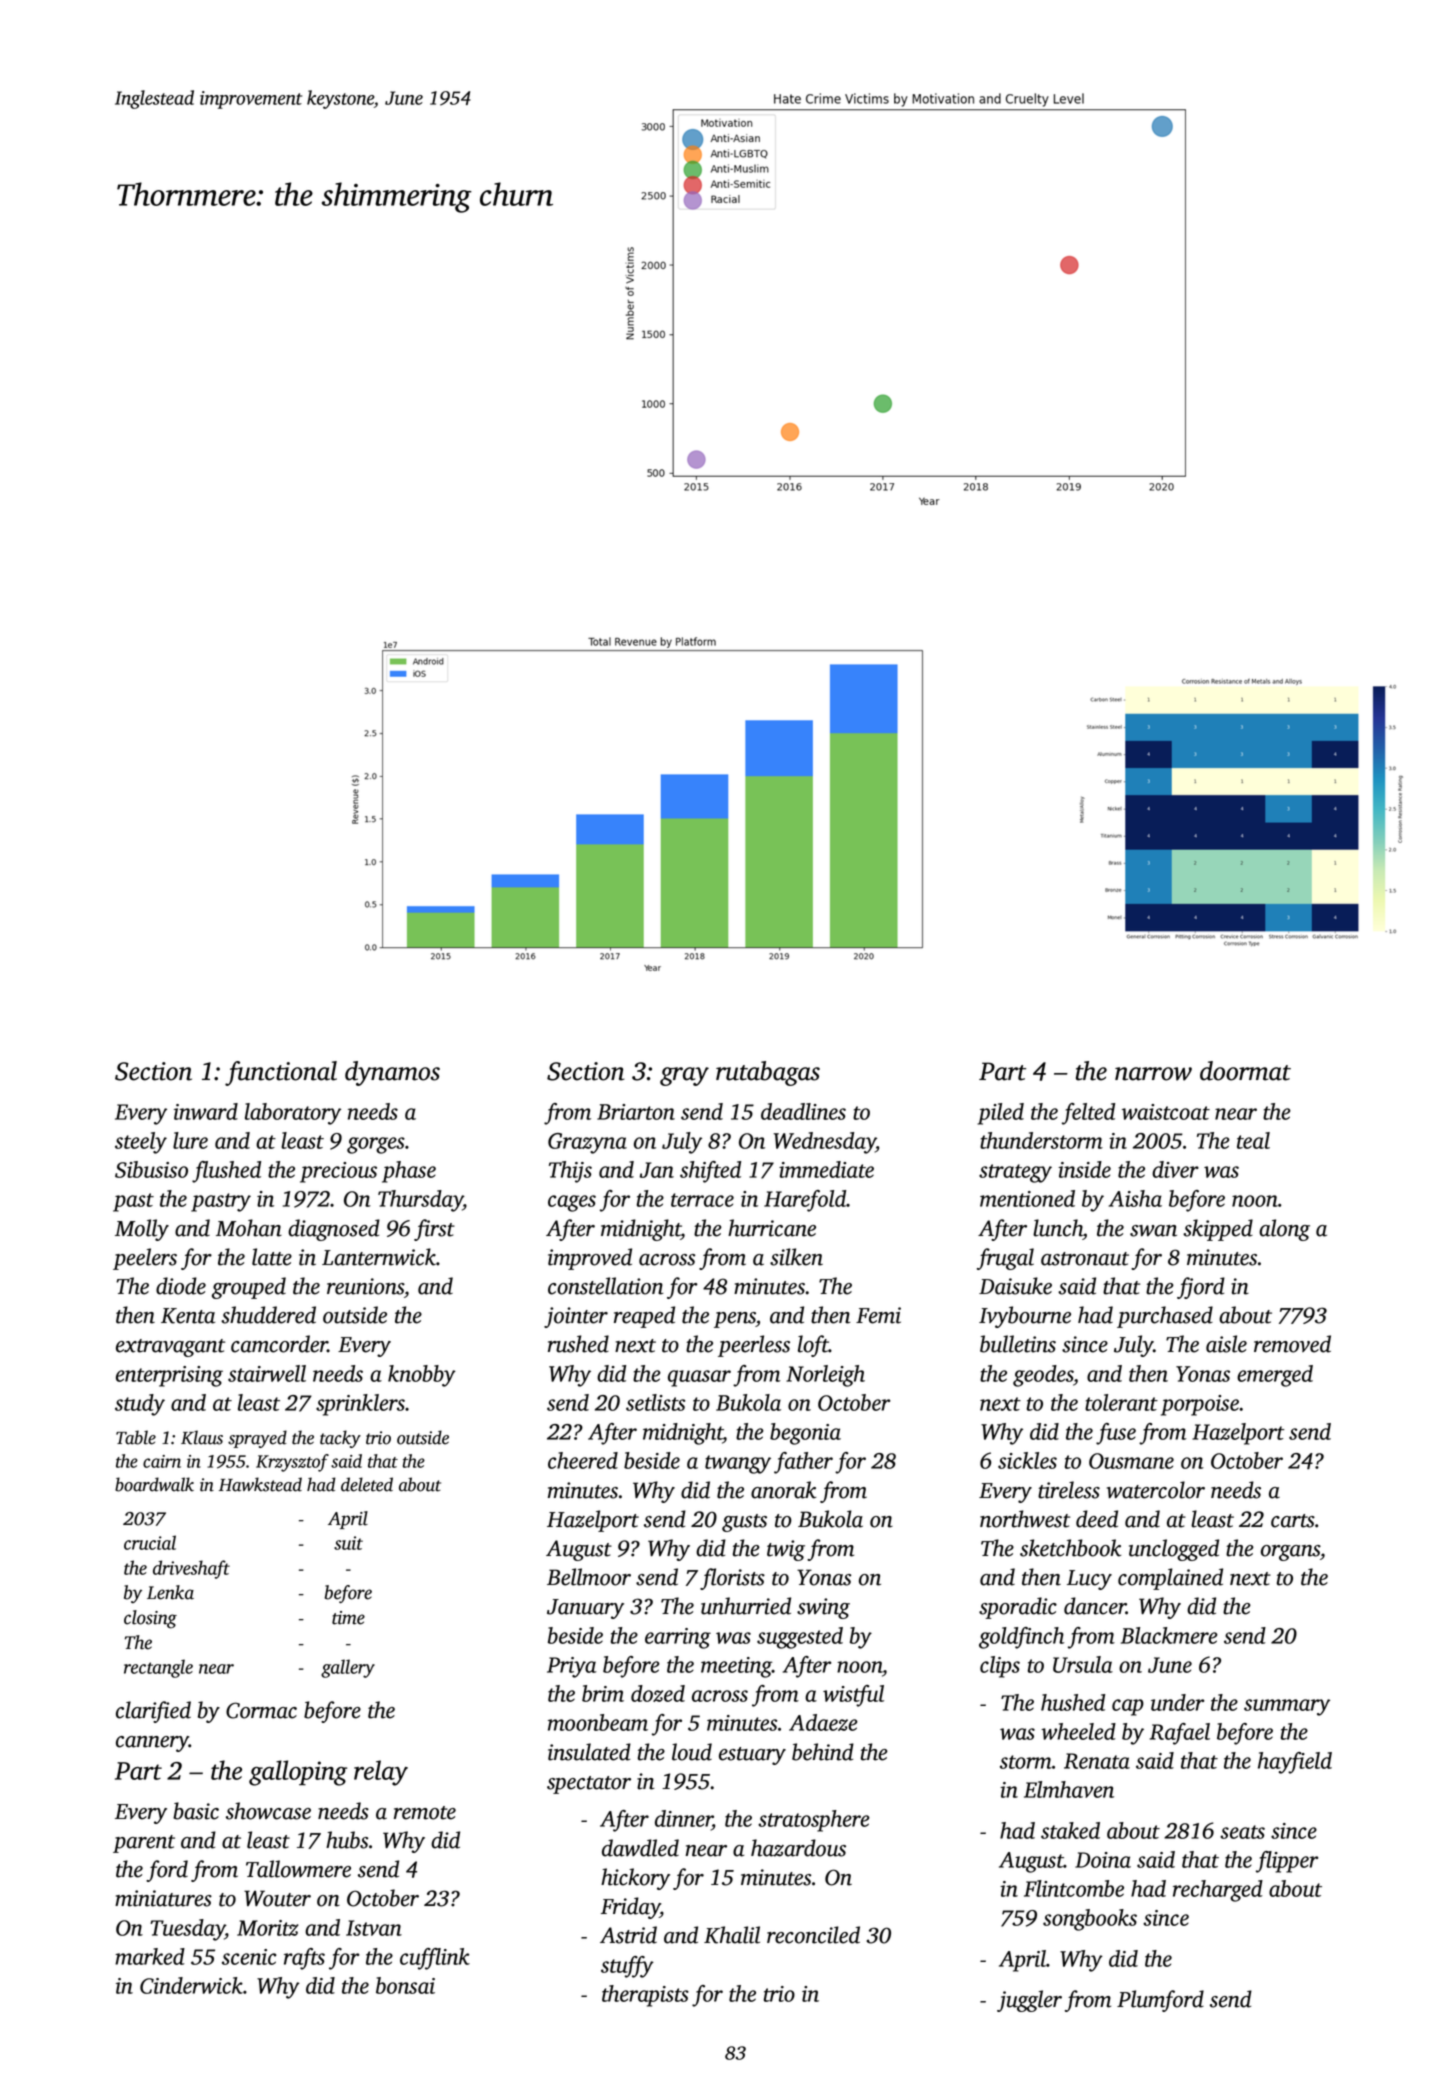 The width and height of the page is (1450, 2100). What do you see at coordinates (1097, 1761) in the page?
I see `Renata` at bounding box center [1097, 1761].
